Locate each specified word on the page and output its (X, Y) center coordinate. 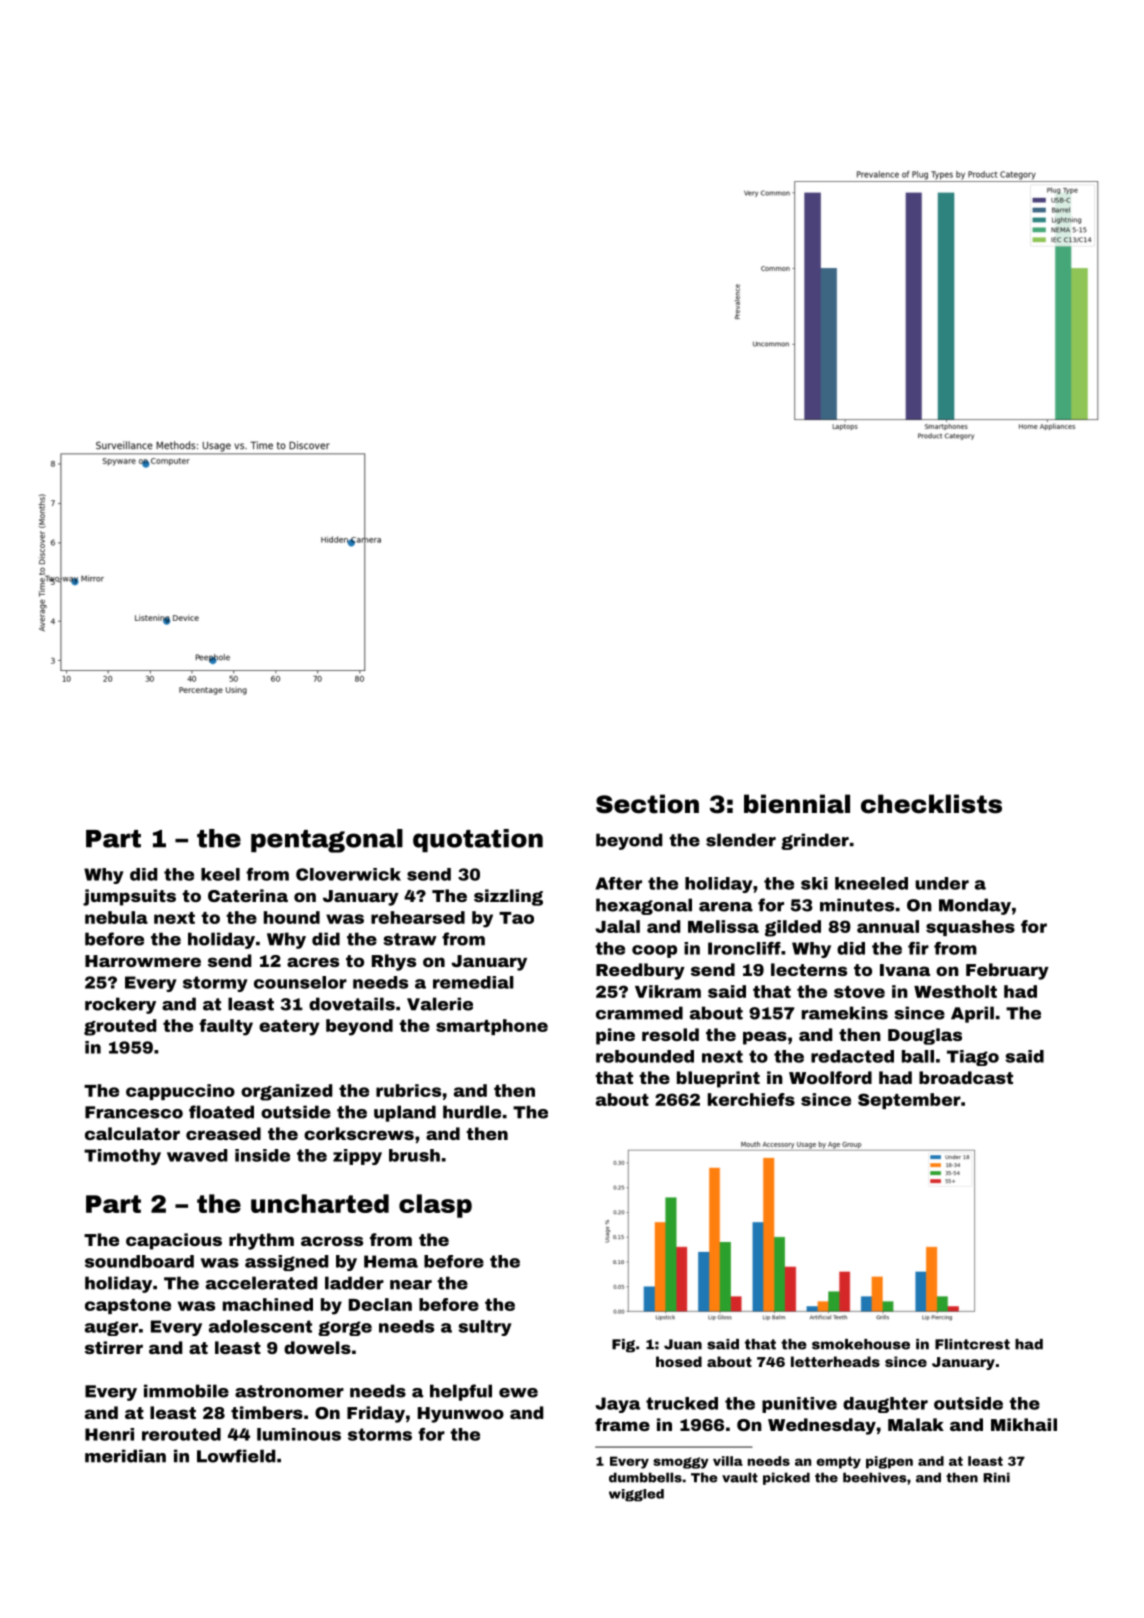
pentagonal (327, 841)
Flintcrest (972, 1344)
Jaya (617, 1405)
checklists (931, 804)
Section (647, 804)
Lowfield (236, 1456)
